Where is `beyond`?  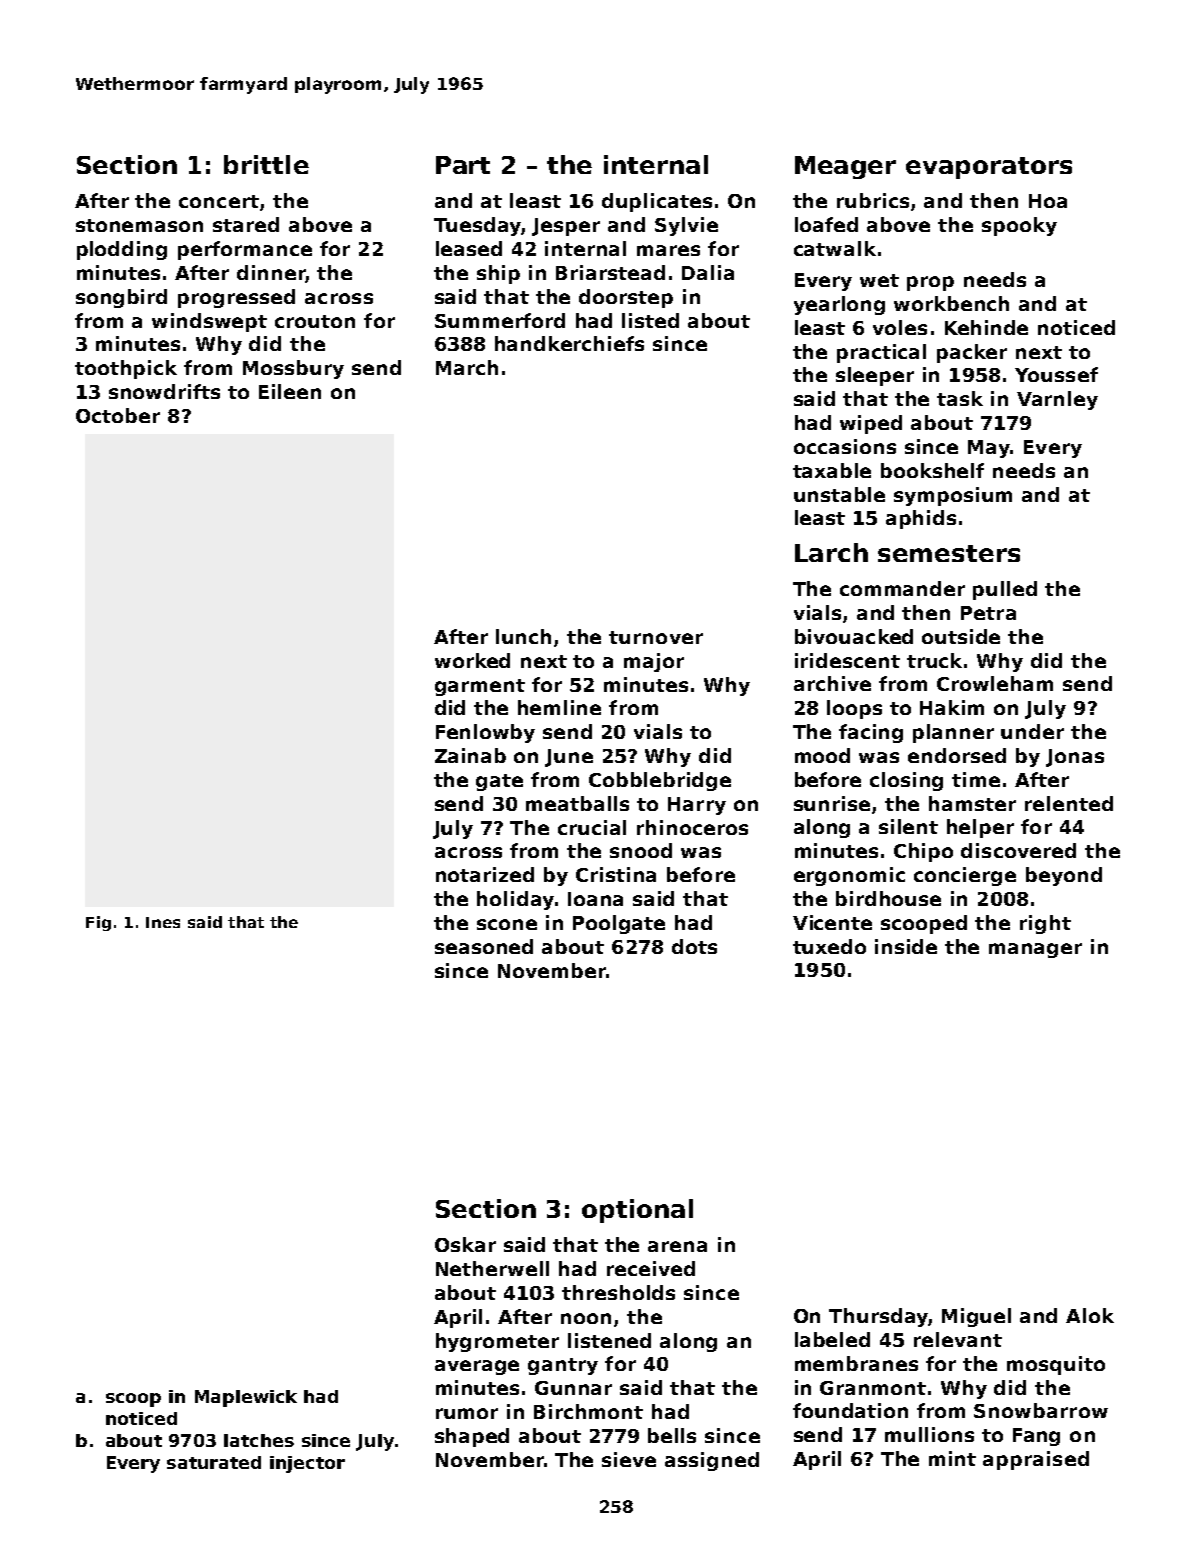 beyond is located at coordinates (1064, 876).
